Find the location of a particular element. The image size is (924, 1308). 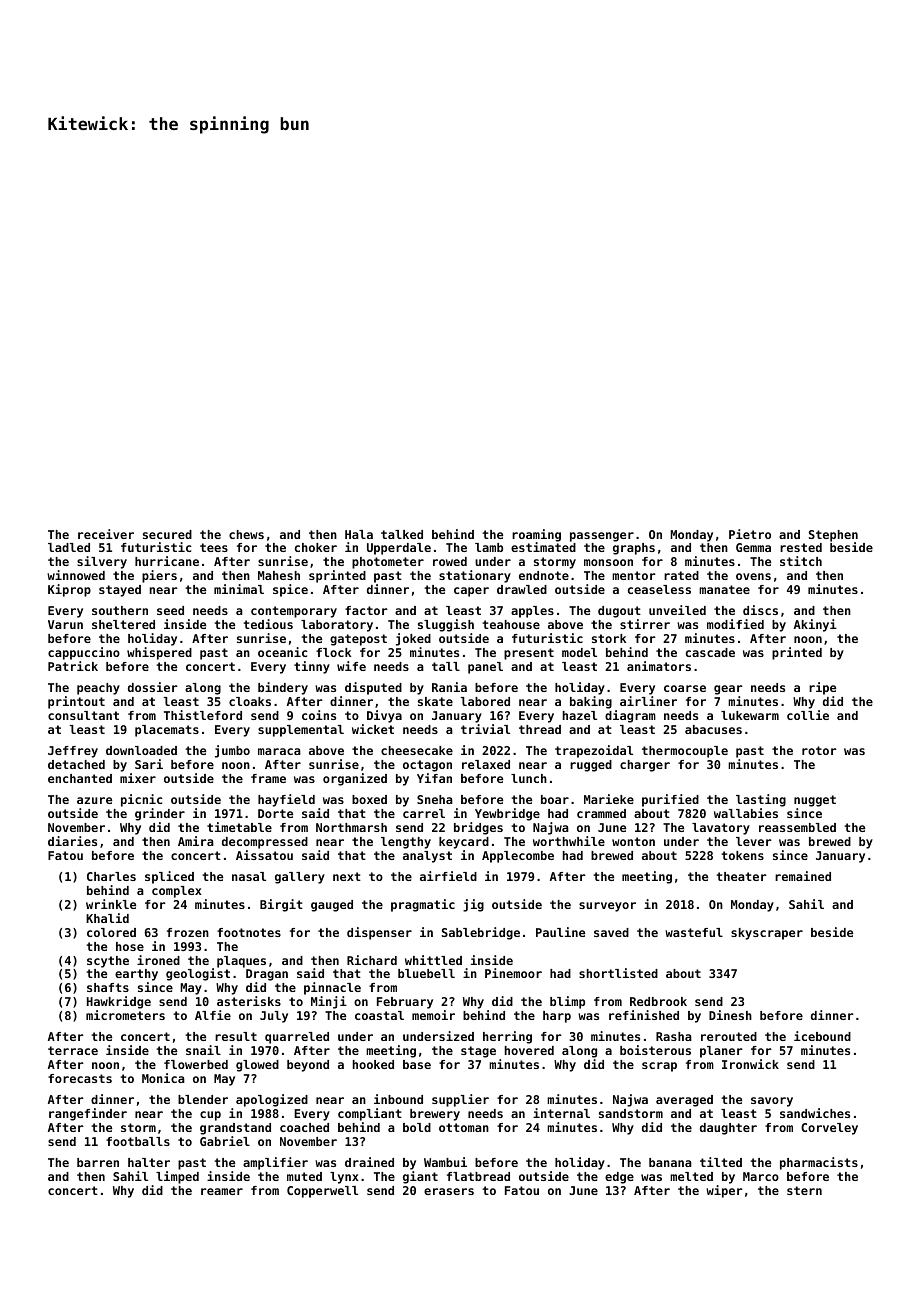

reamer is located at coordinates (222, 1191).
